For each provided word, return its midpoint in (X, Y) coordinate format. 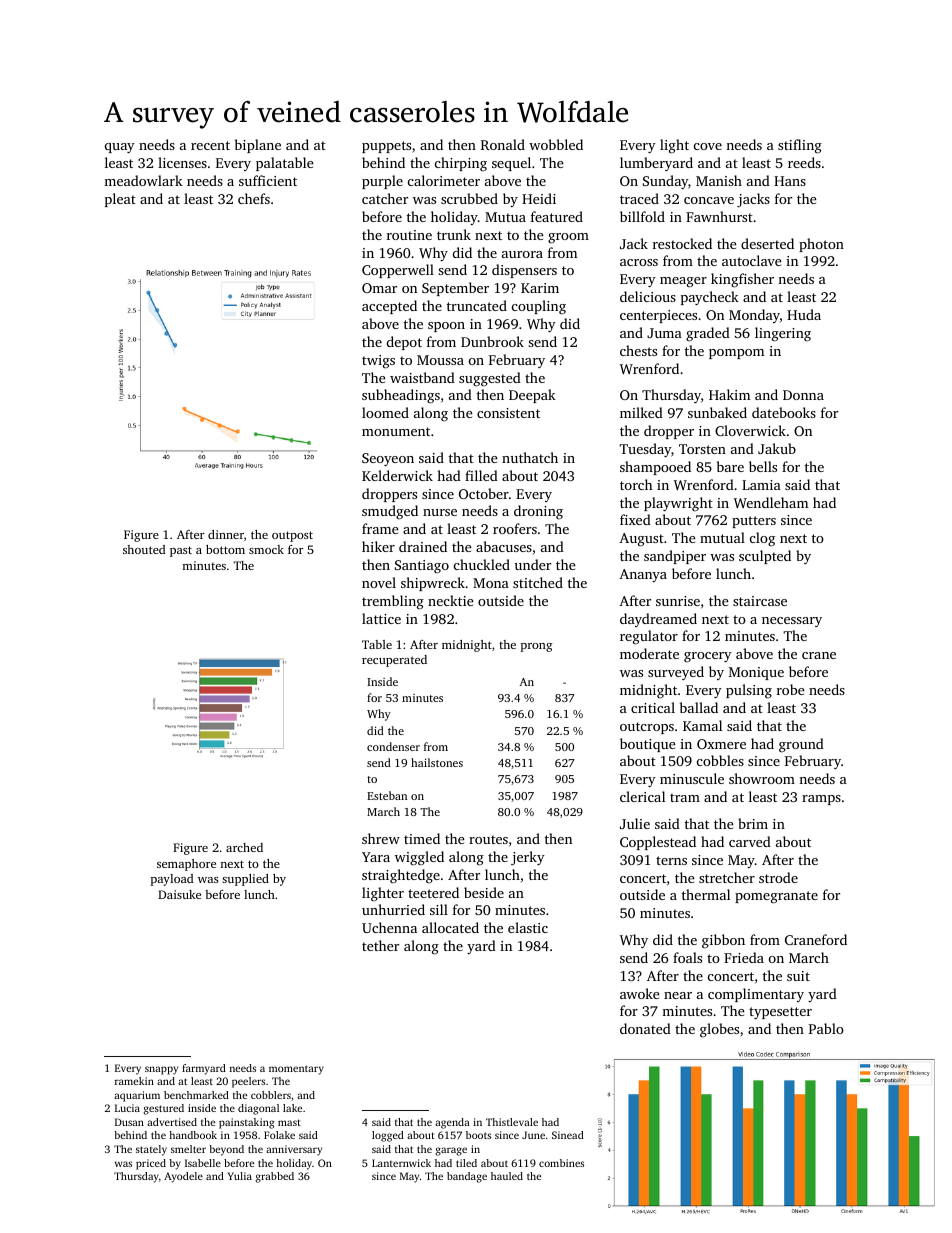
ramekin (134, 1081)
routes (488, 839)
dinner (226, 534)
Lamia (761, 485)
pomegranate (776, 897)
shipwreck (433, 584)
